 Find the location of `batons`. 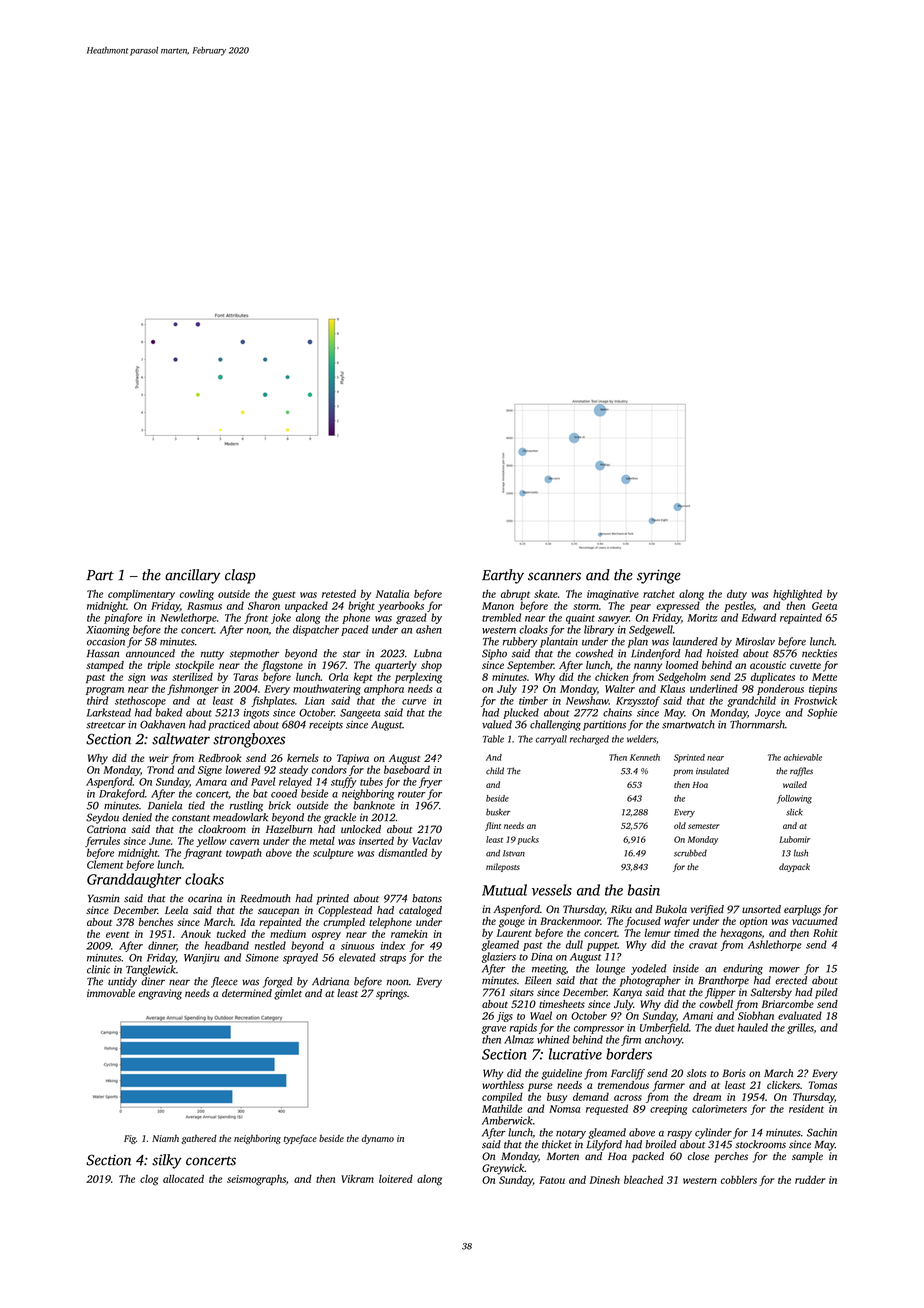

batons is located at coordinates (427, 898).
